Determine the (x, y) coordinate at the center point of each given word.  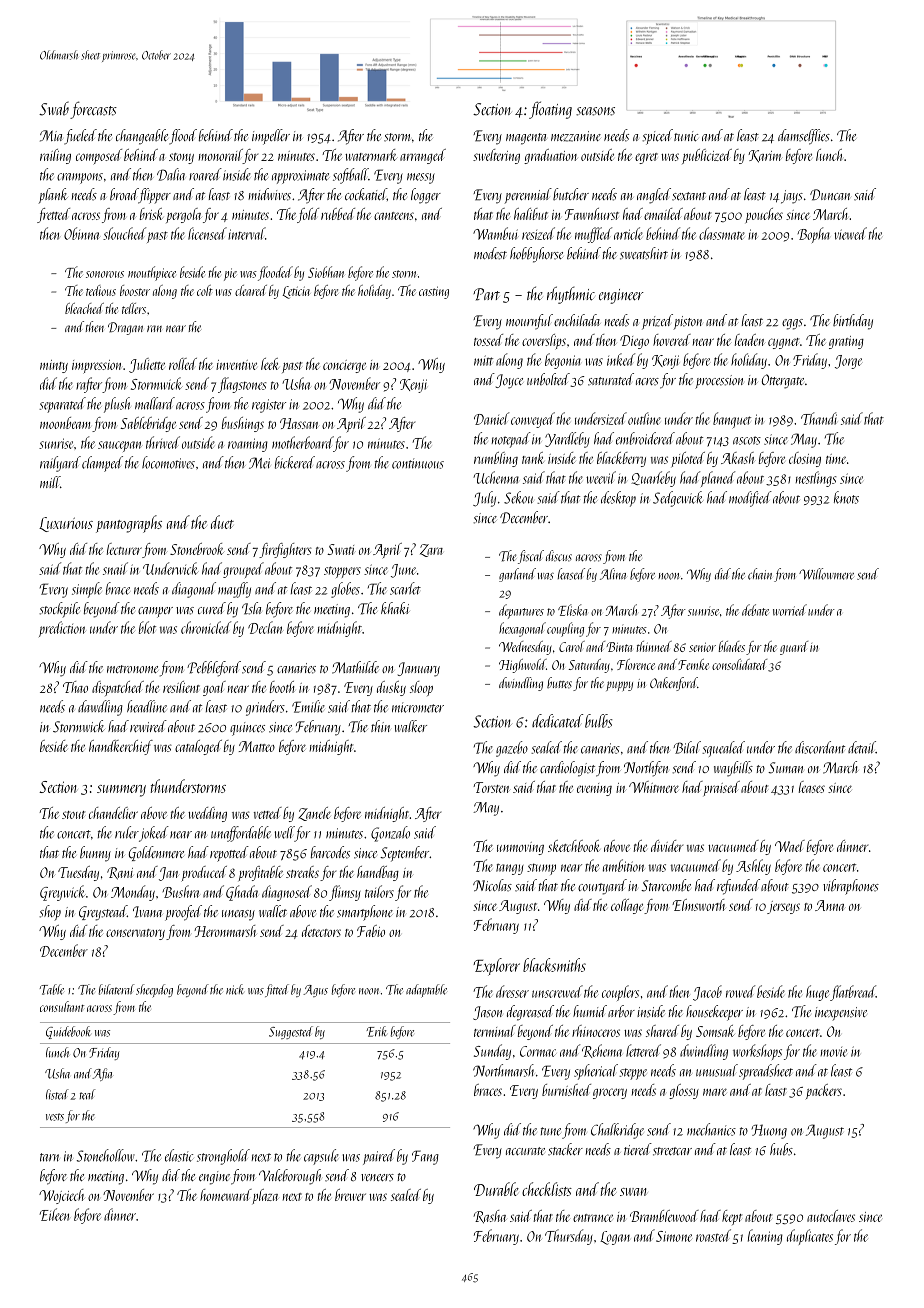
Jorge (848, 362)
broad (124, 195)
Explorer (496, 967)
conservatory (135, 934)
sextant (689, 196)
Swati (340, 549)
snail (115, 568)
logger (426, 196)
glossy (684, 1091)
